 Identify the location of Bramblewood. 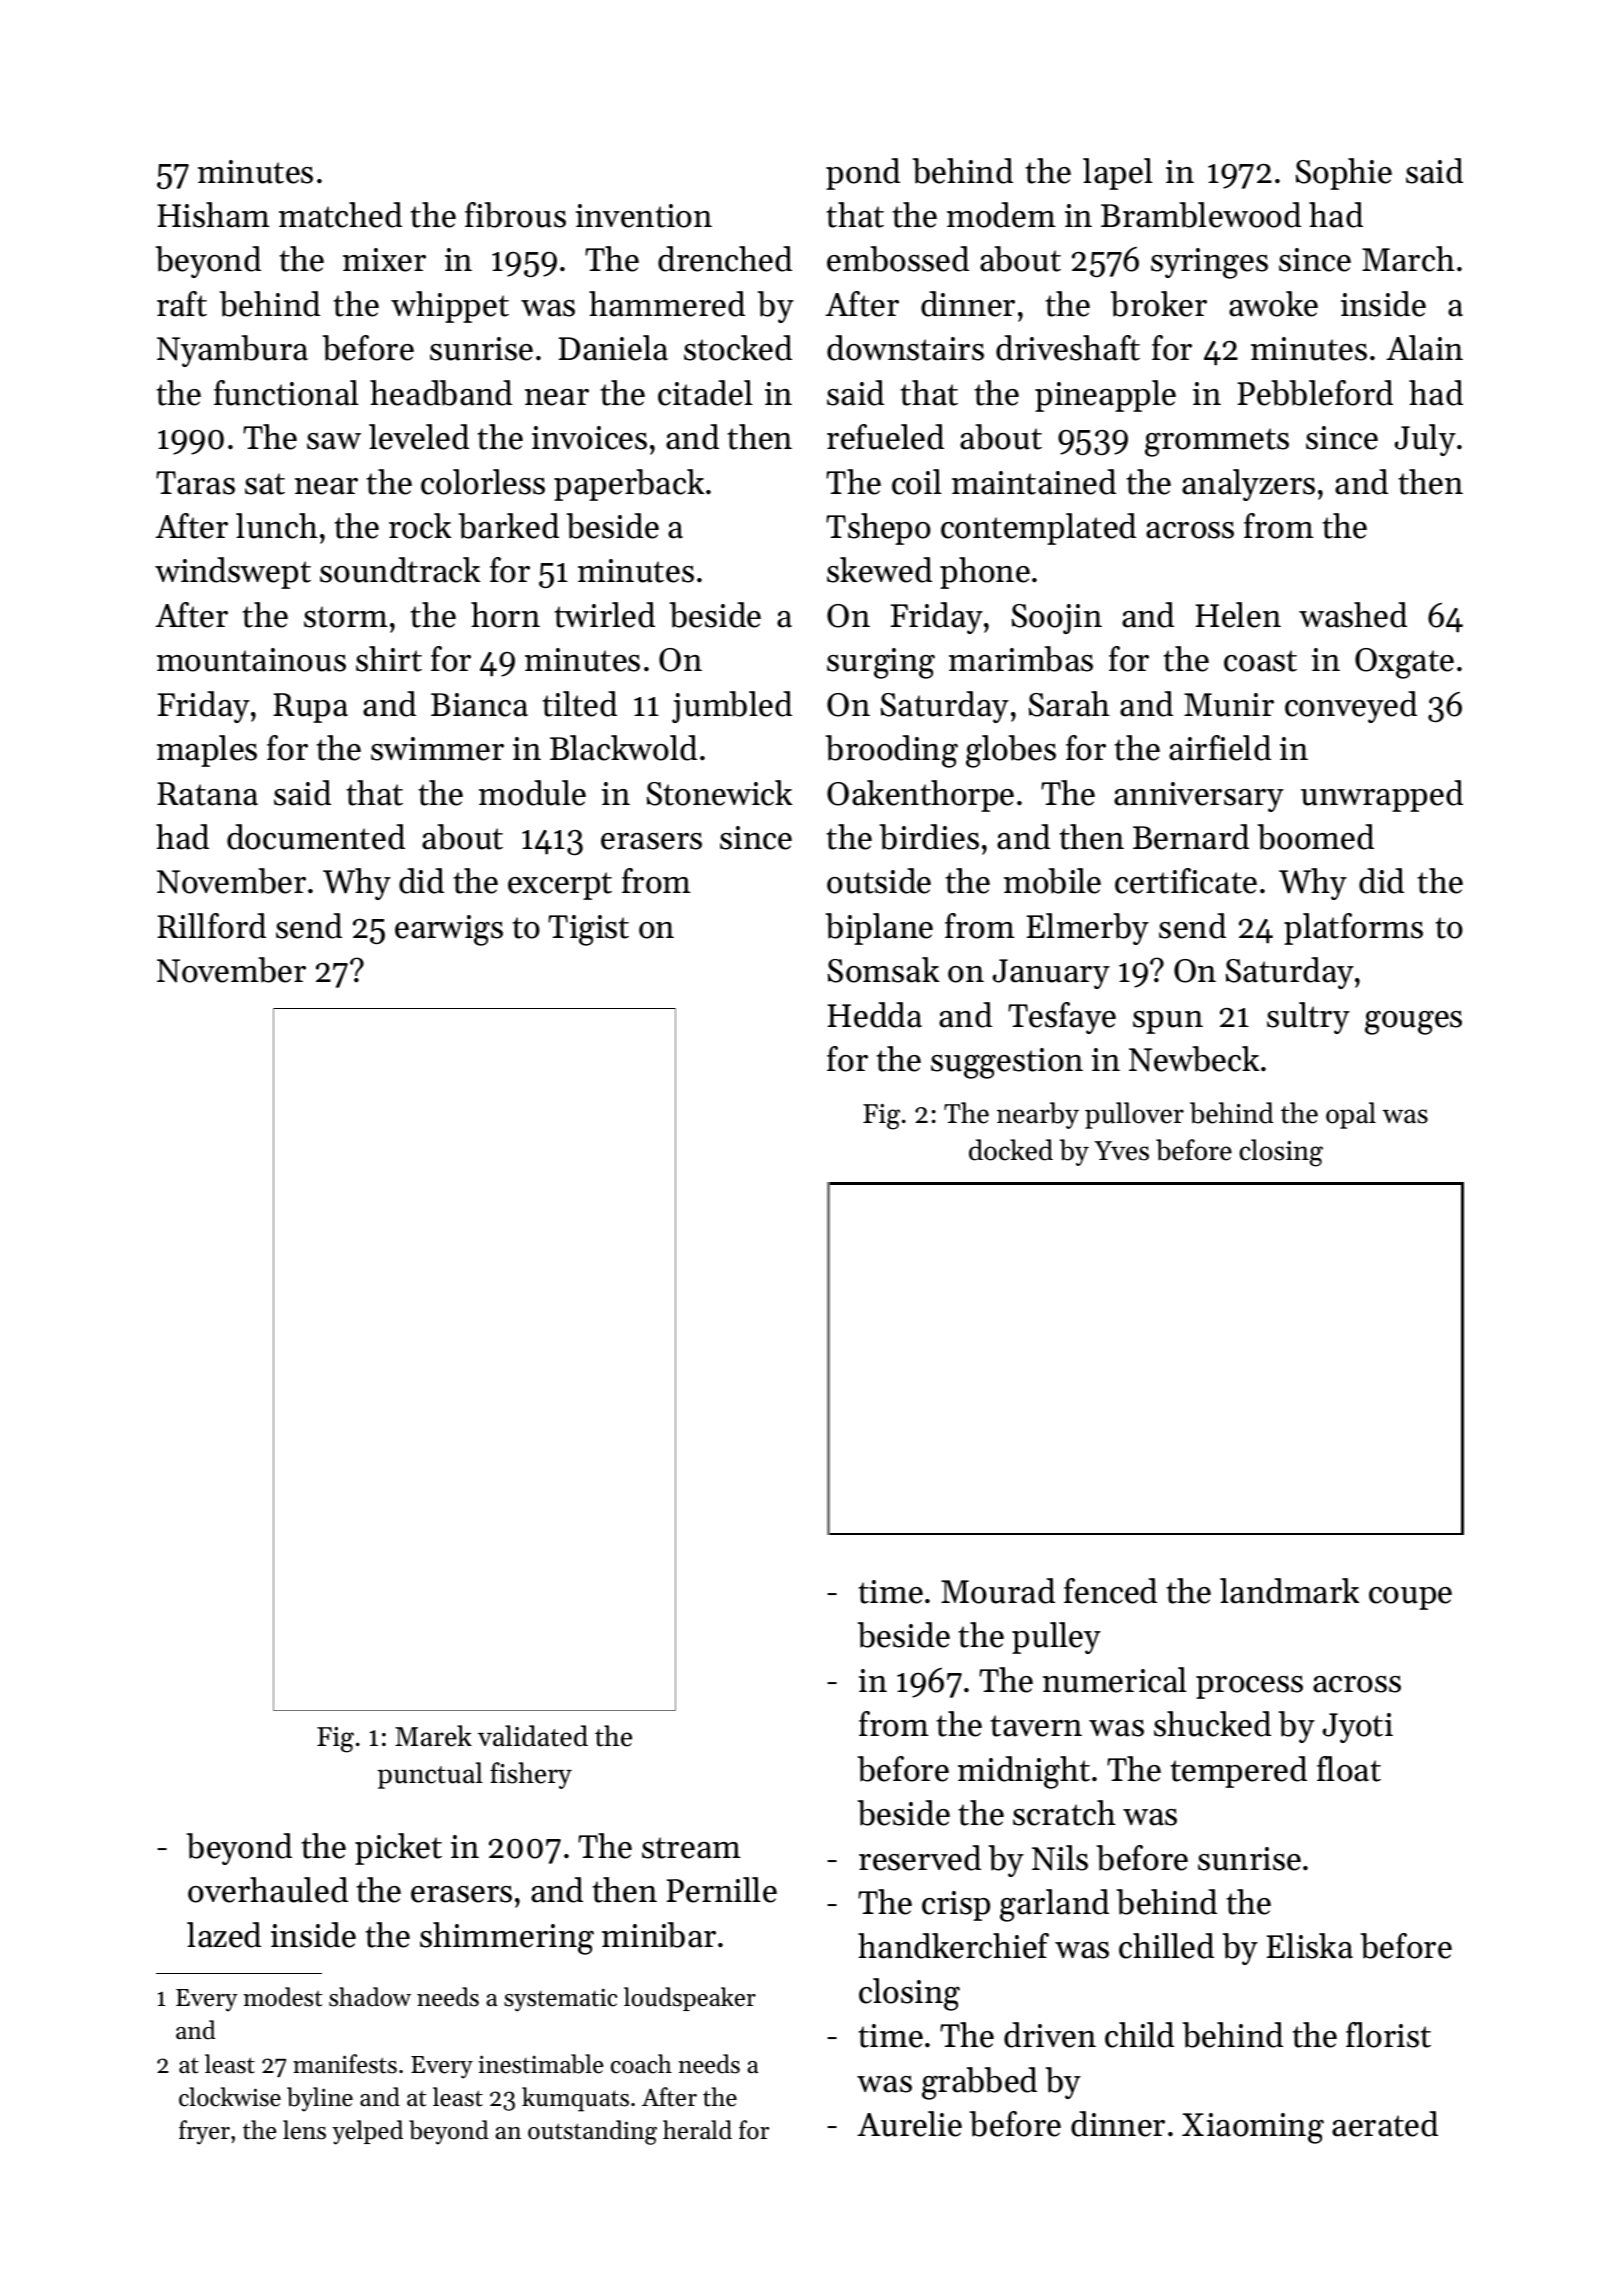
(1201, 215).
